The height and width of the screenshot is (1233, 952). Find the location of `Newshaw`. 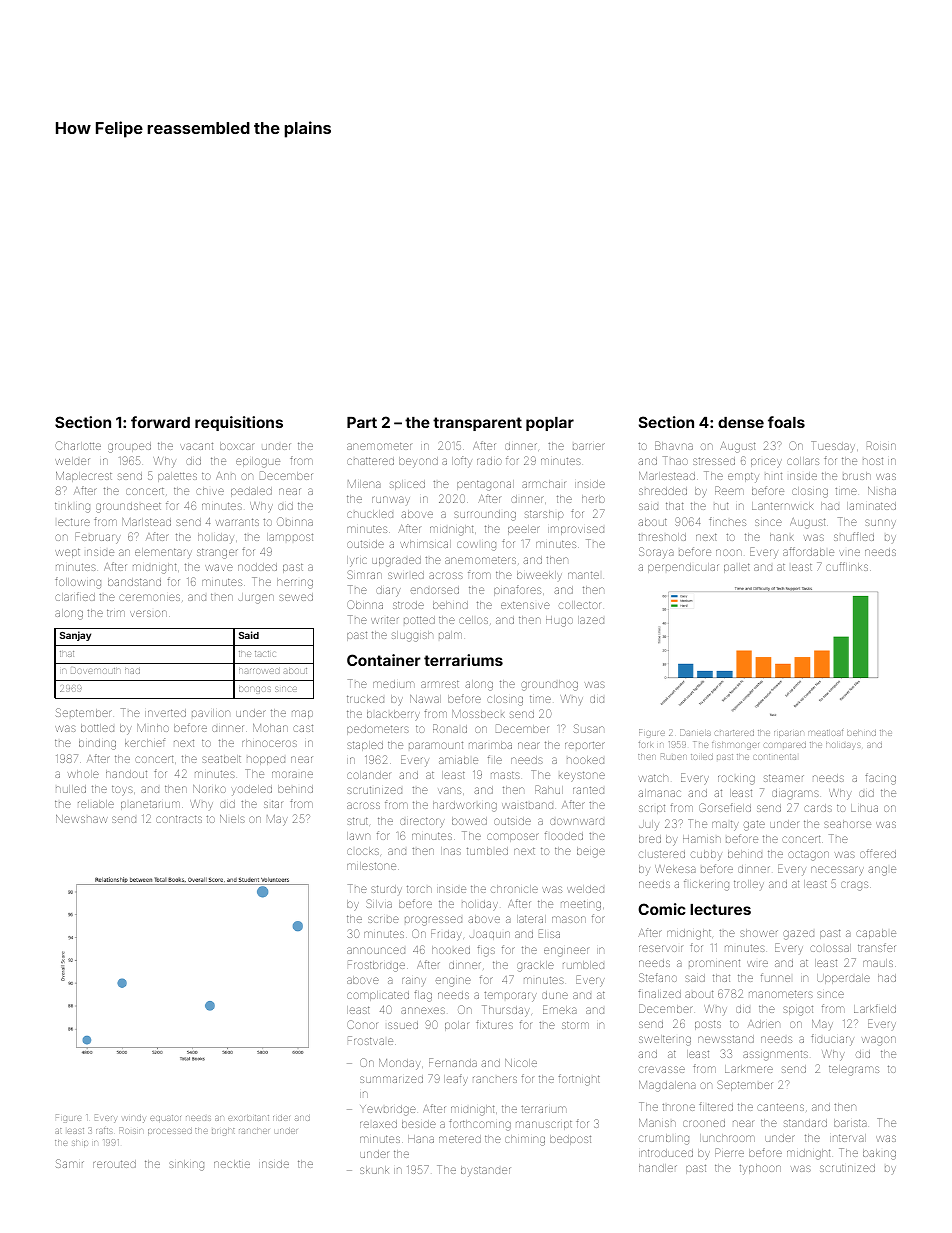

Newshaw is located at coordinates (82, 819).
